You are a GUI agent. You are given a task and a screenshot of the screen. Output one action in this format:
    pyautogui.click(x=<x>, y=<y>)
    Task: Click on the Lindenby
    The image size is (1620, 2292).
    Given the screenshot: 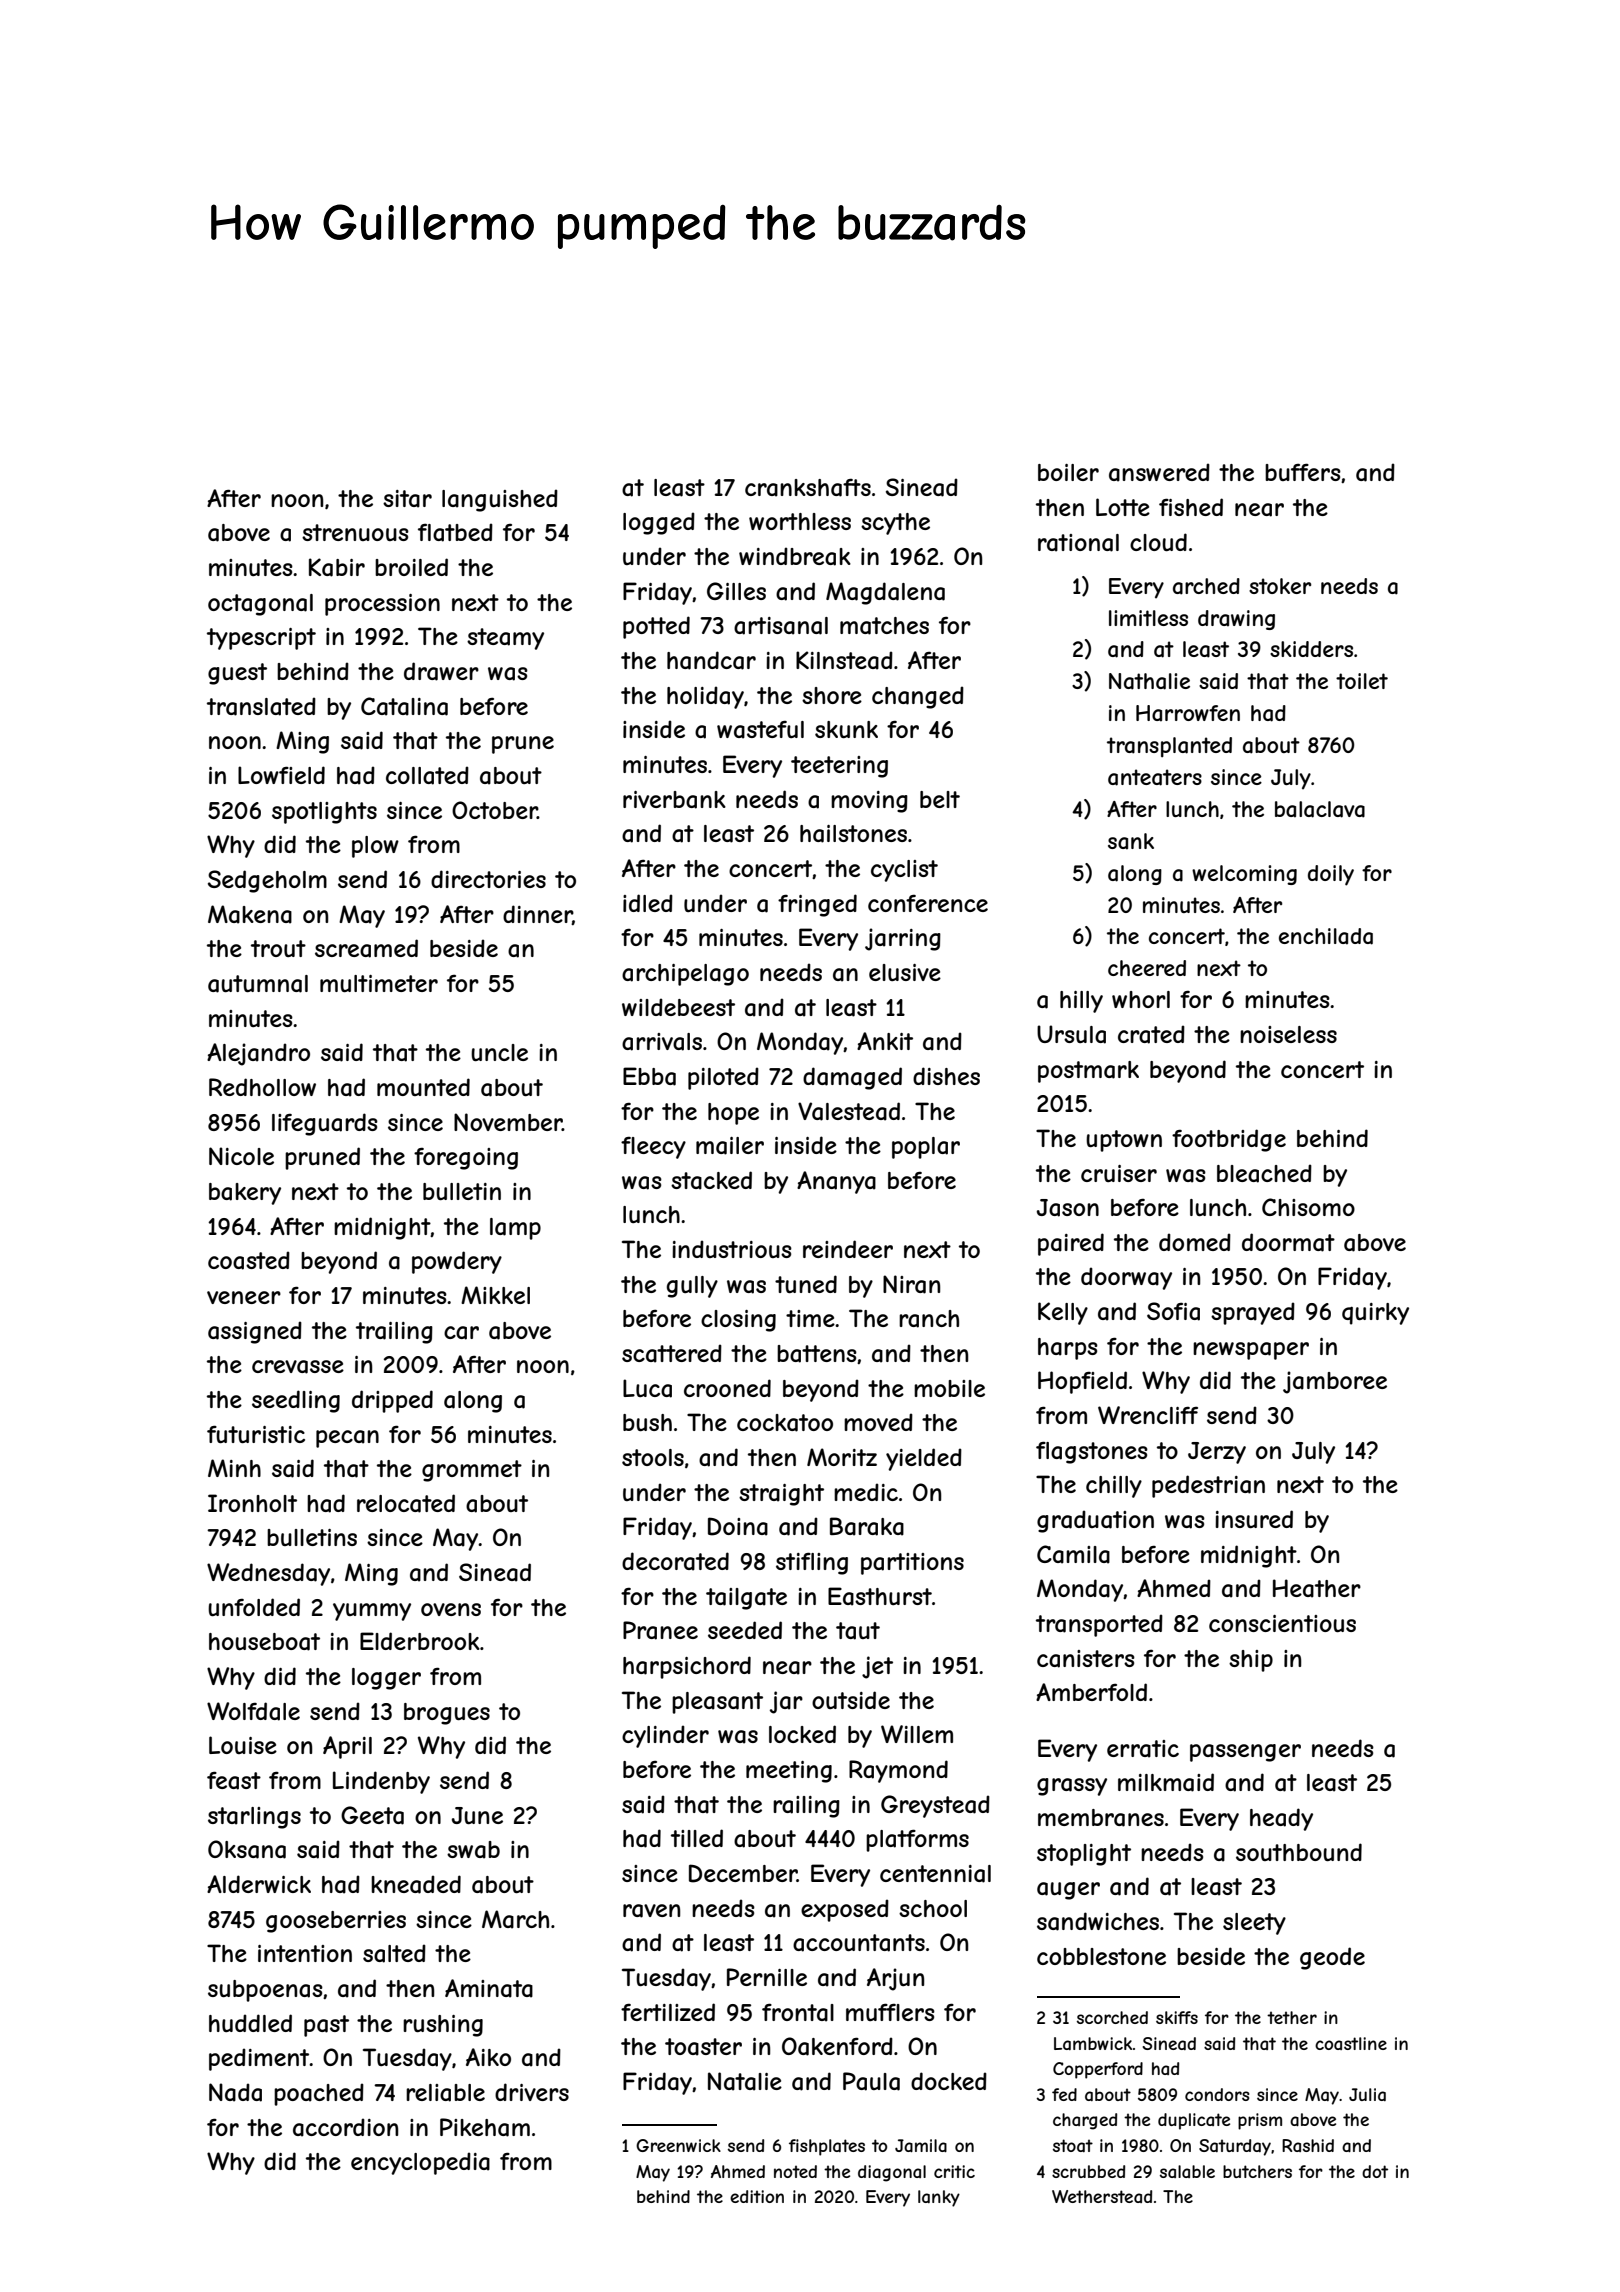 What is the action you would take?
    pyautogui.click(x=381, y=1782)
